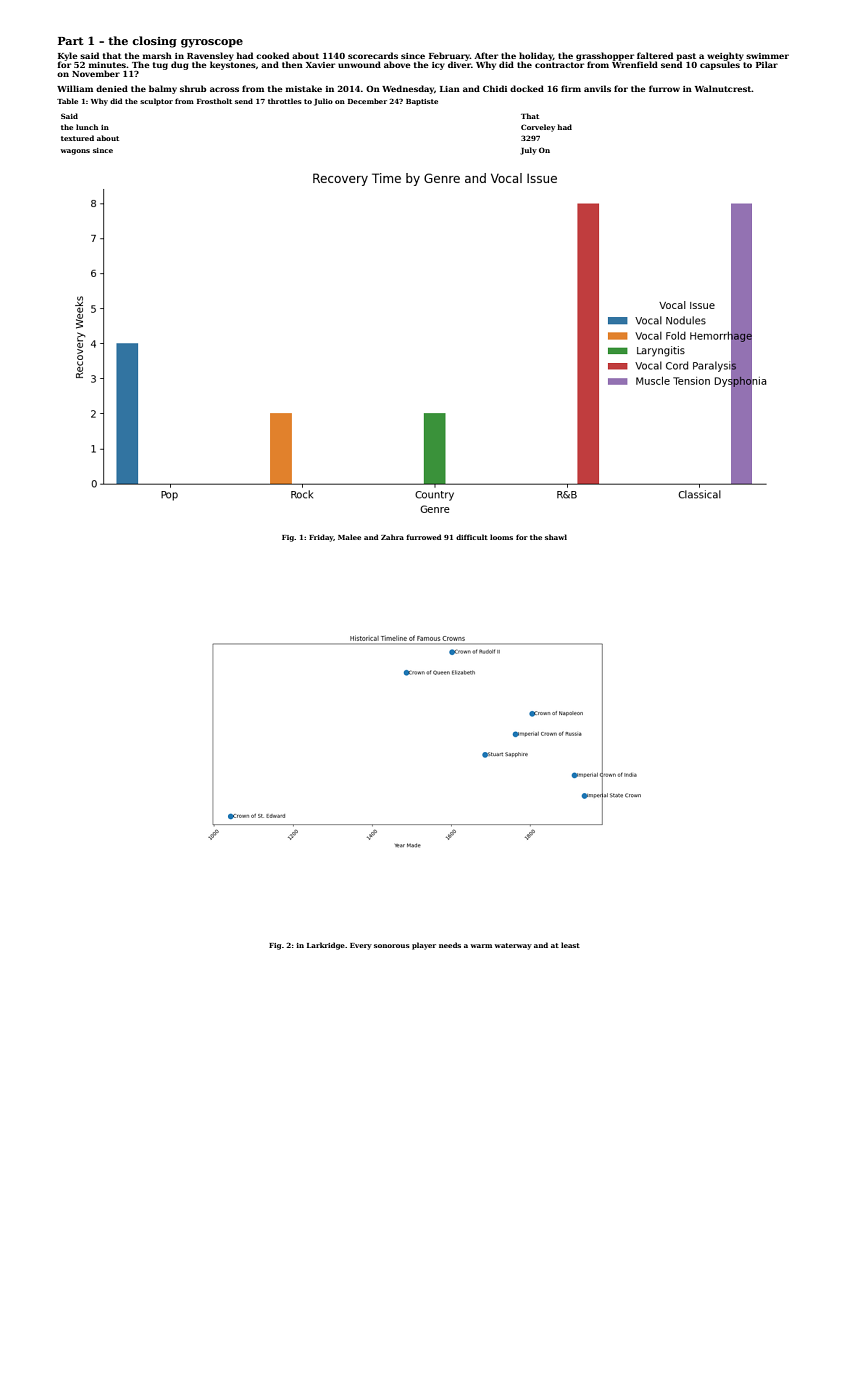 This screenshot has width=849, height=1400. I want to click on least, so click(570, 945).
